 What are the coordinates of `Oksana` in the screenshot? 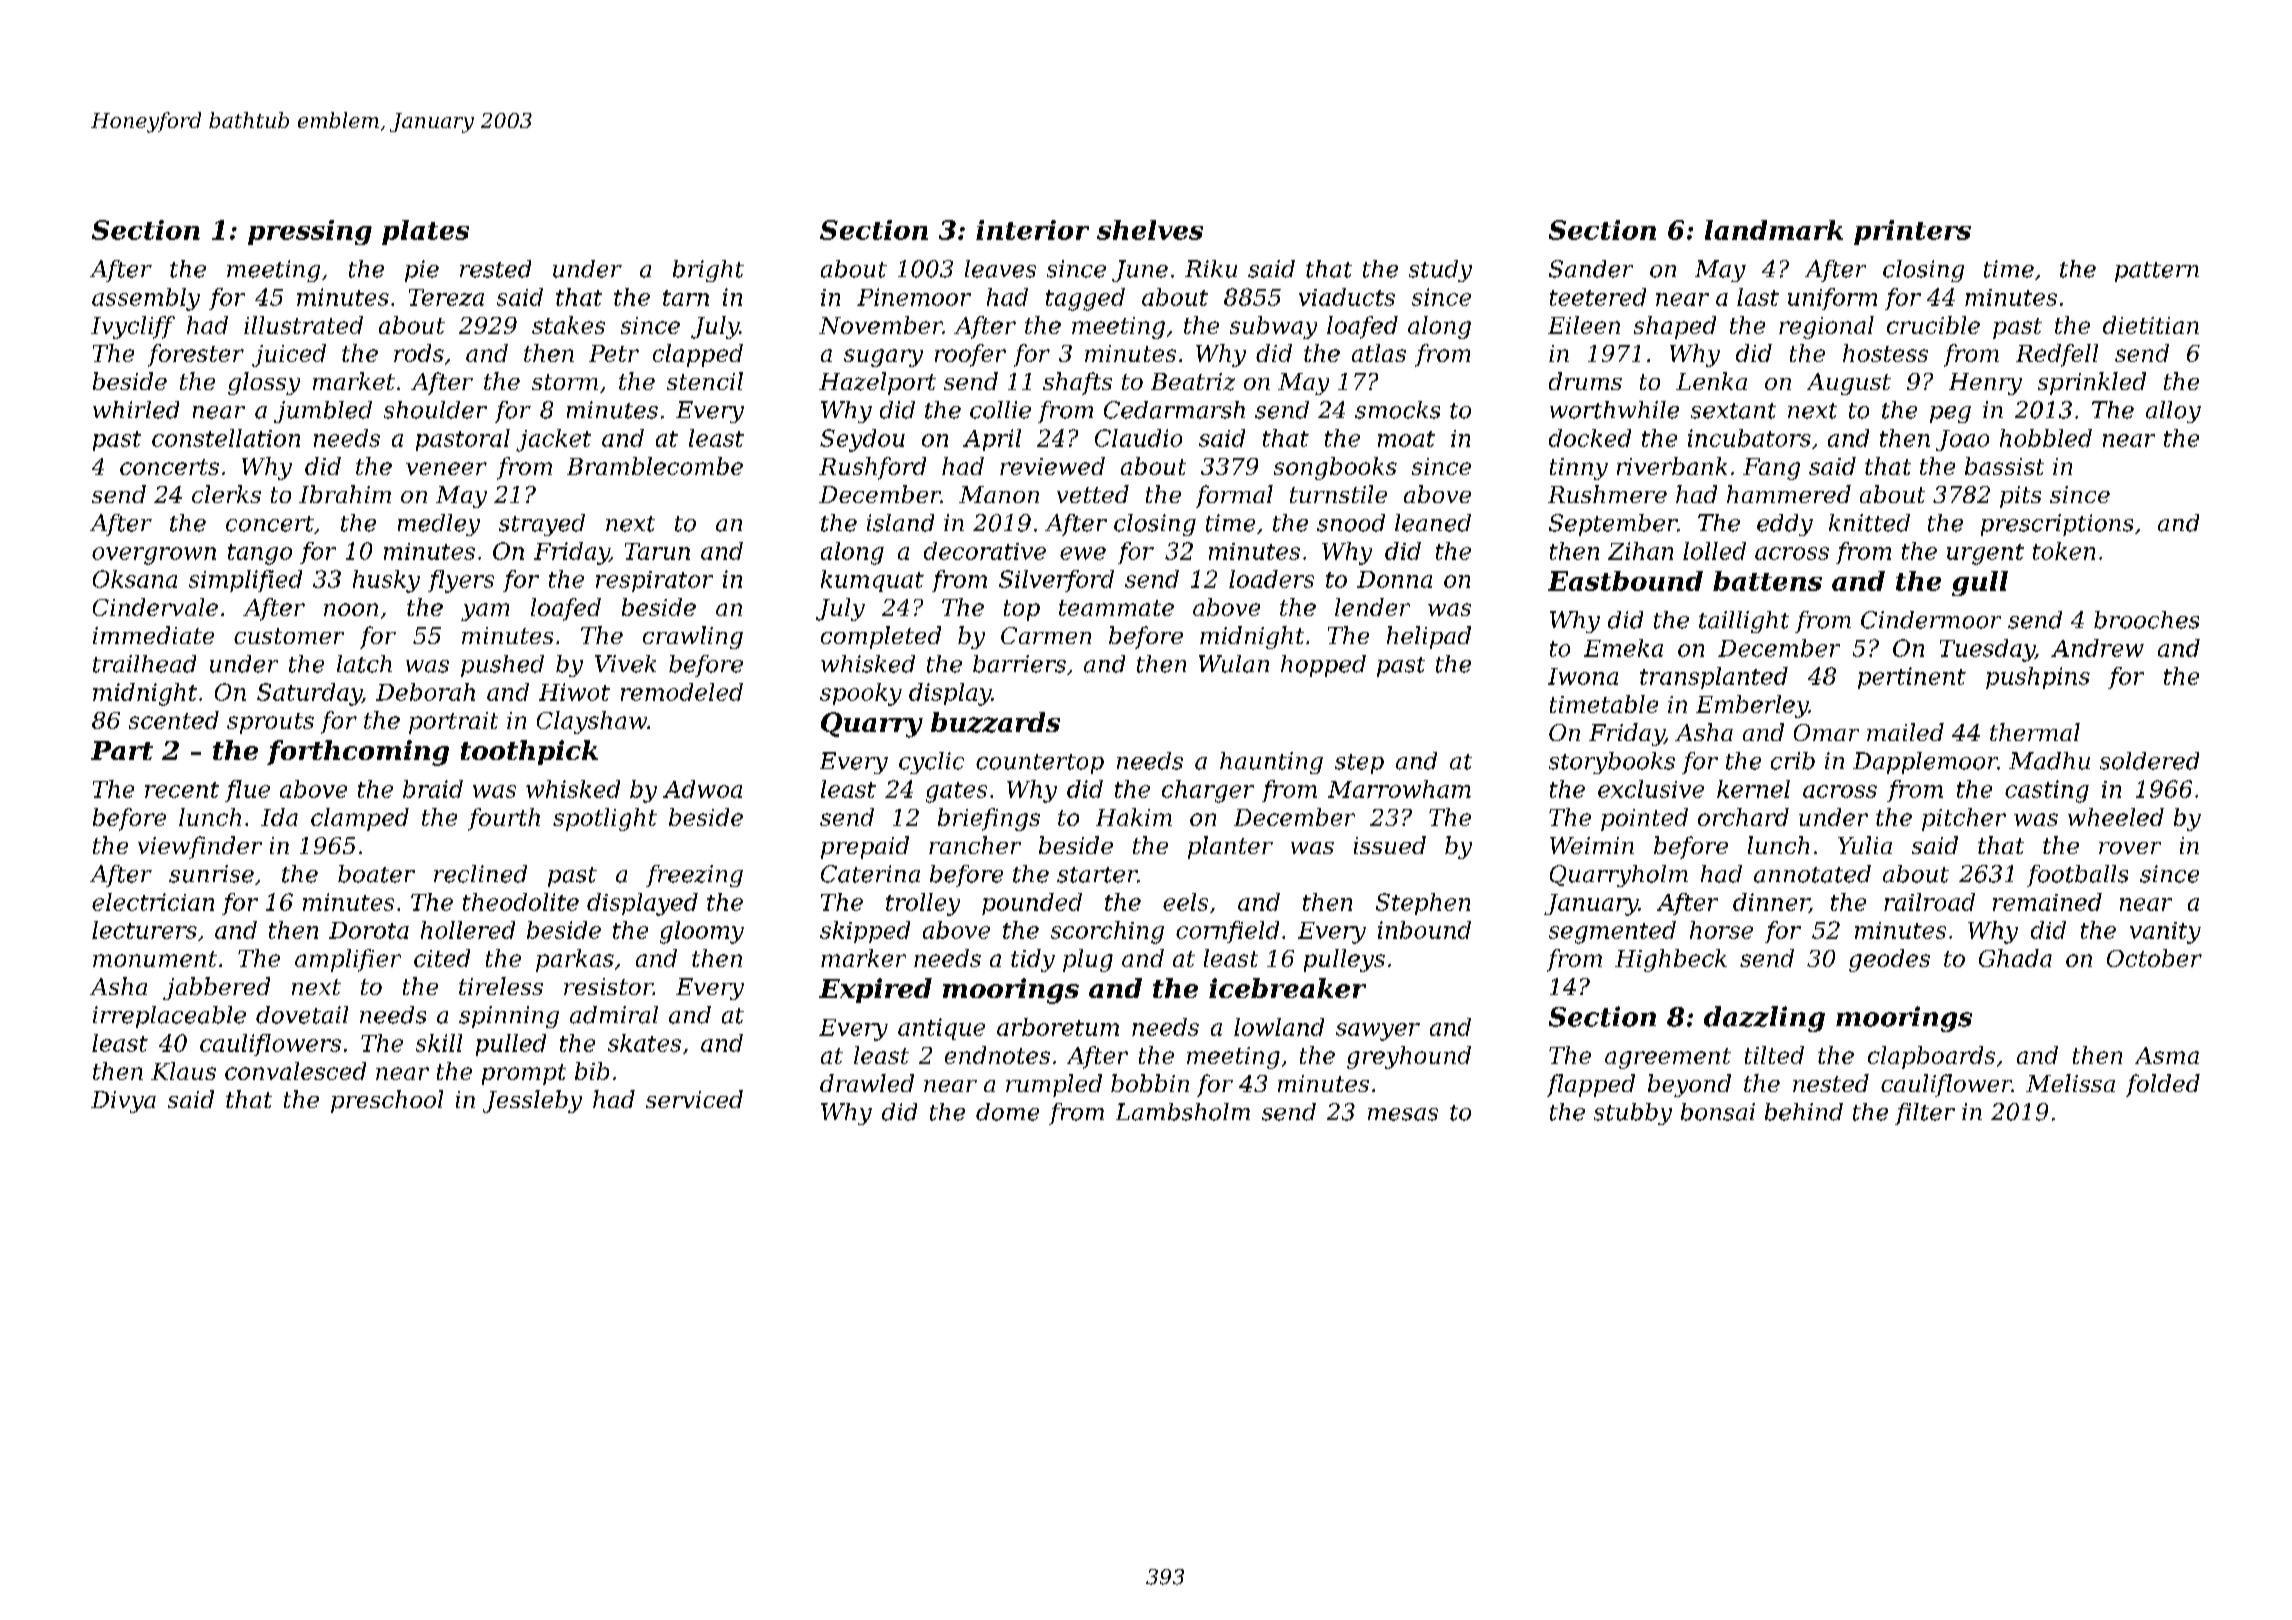 It's located at (135, 579).
